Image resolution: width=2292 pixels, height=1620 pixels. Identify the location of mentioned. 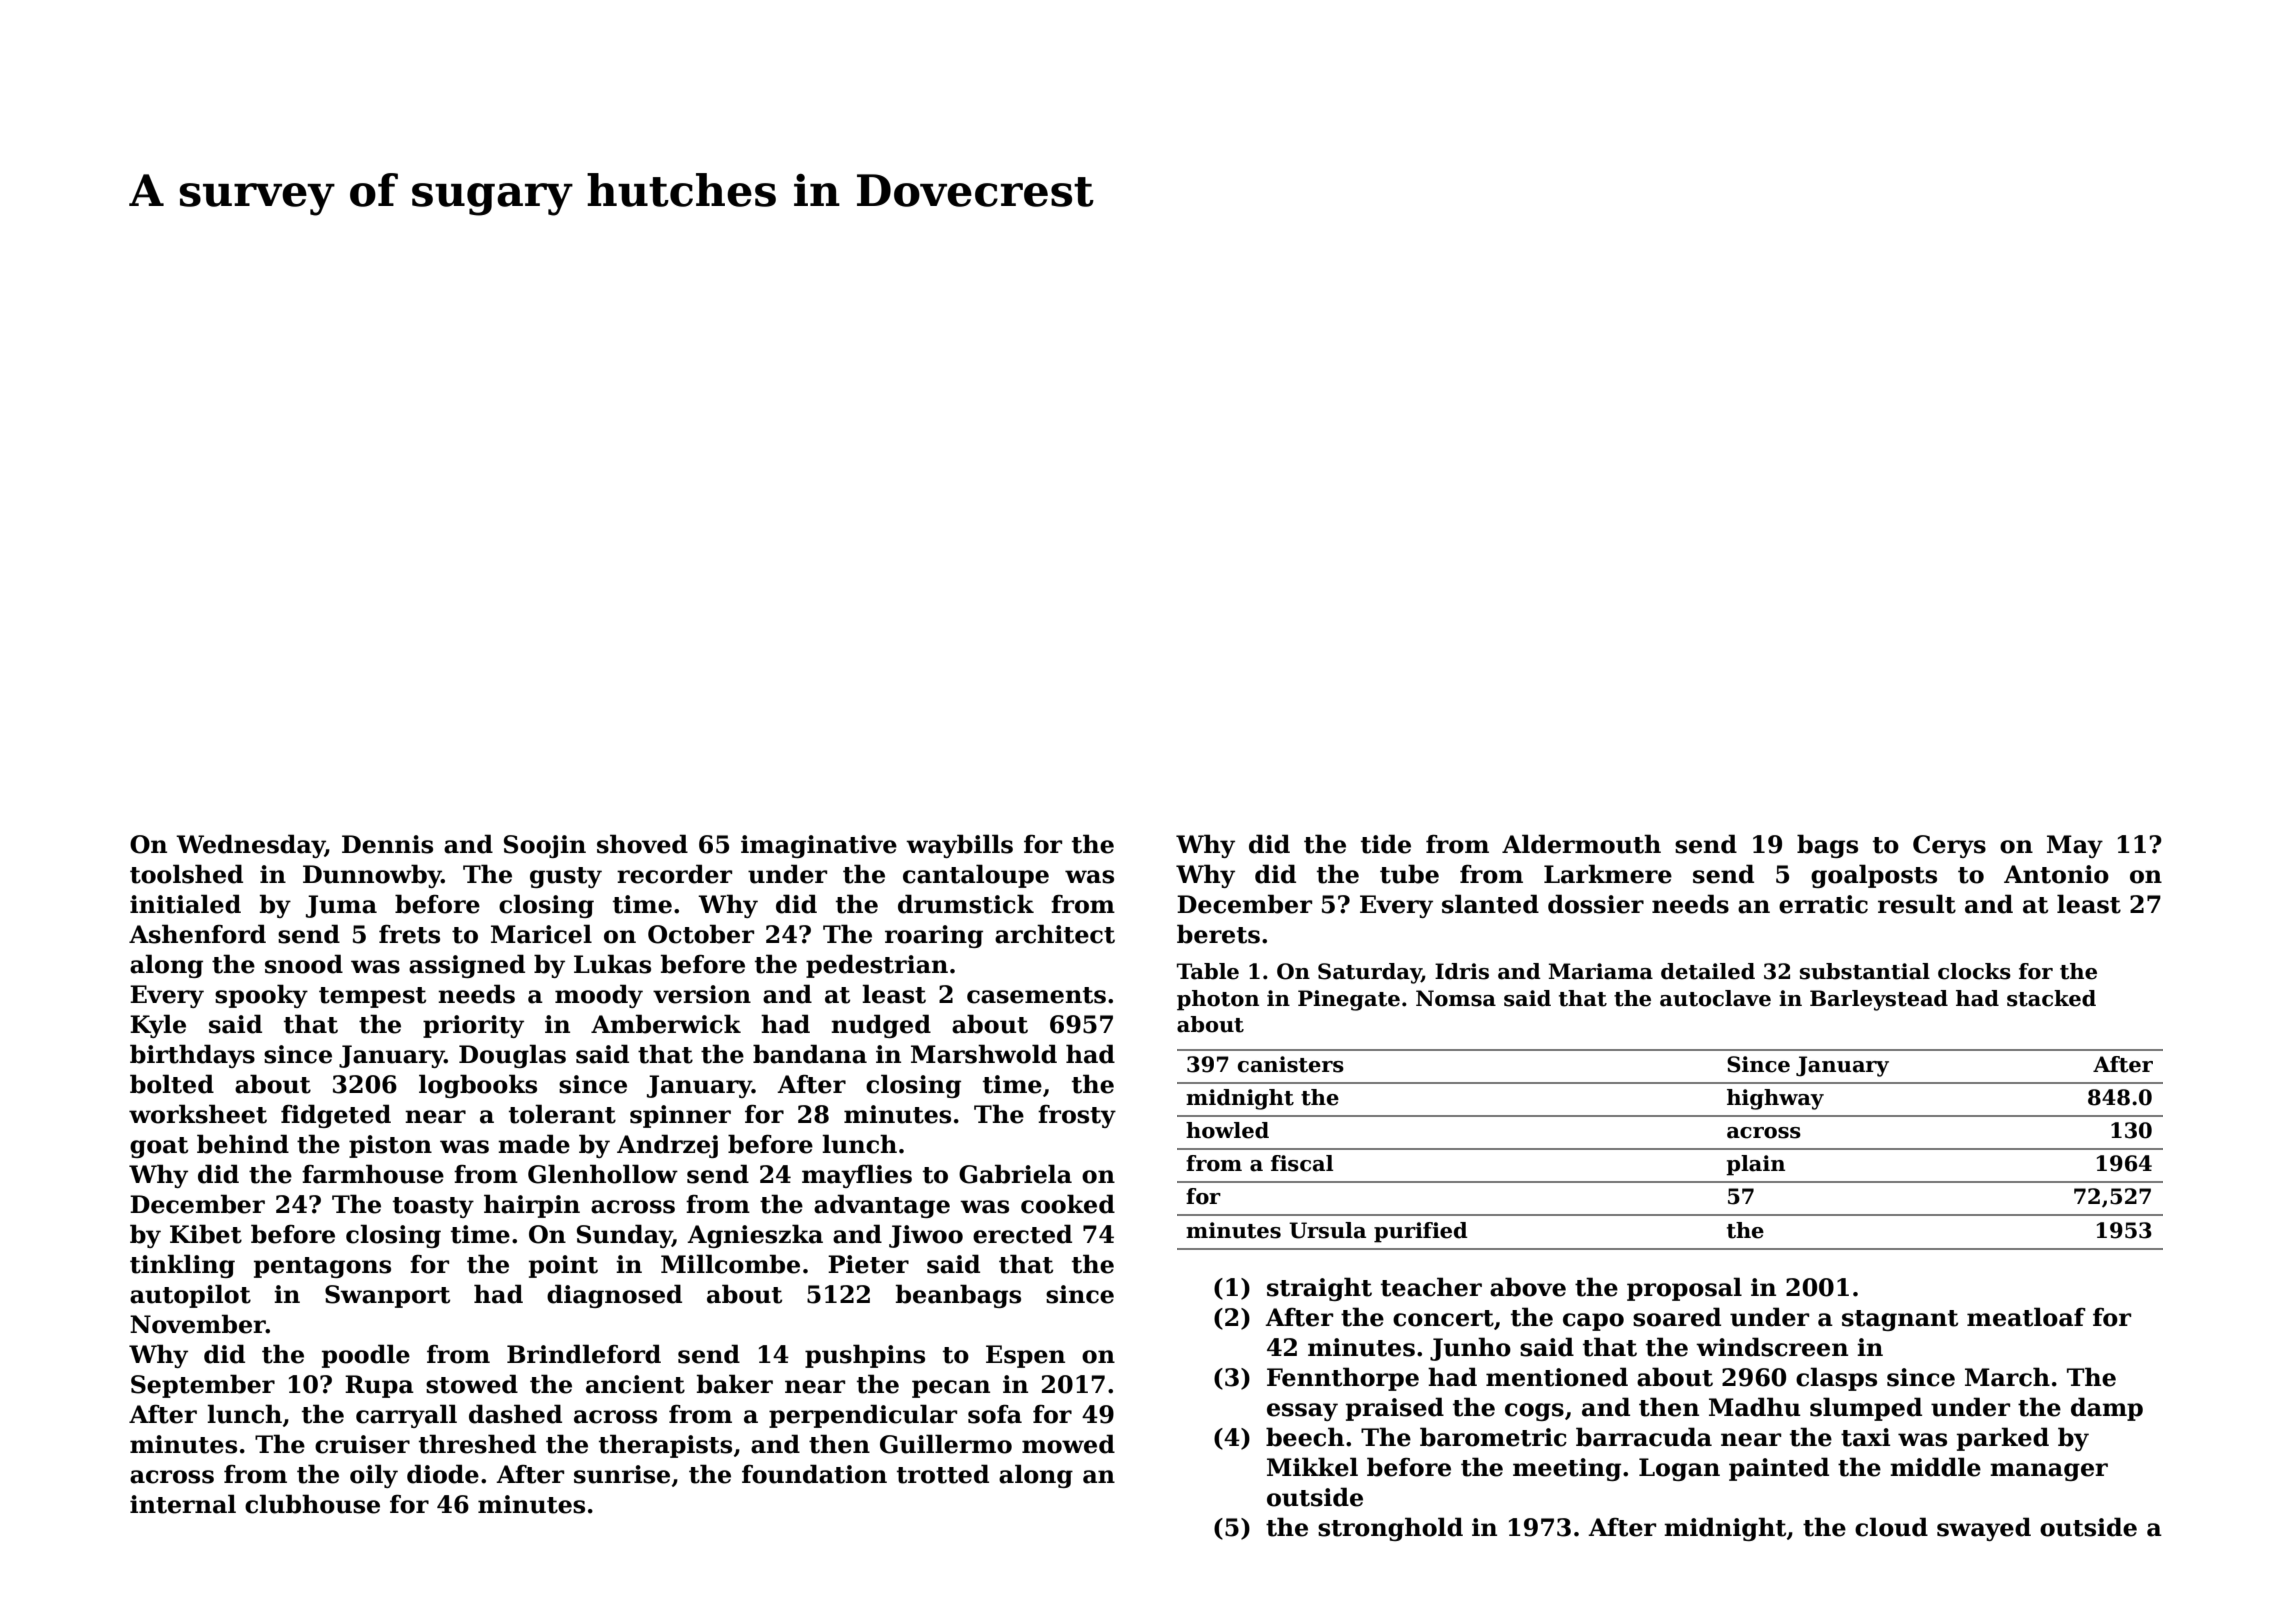
(1557, 1377).
